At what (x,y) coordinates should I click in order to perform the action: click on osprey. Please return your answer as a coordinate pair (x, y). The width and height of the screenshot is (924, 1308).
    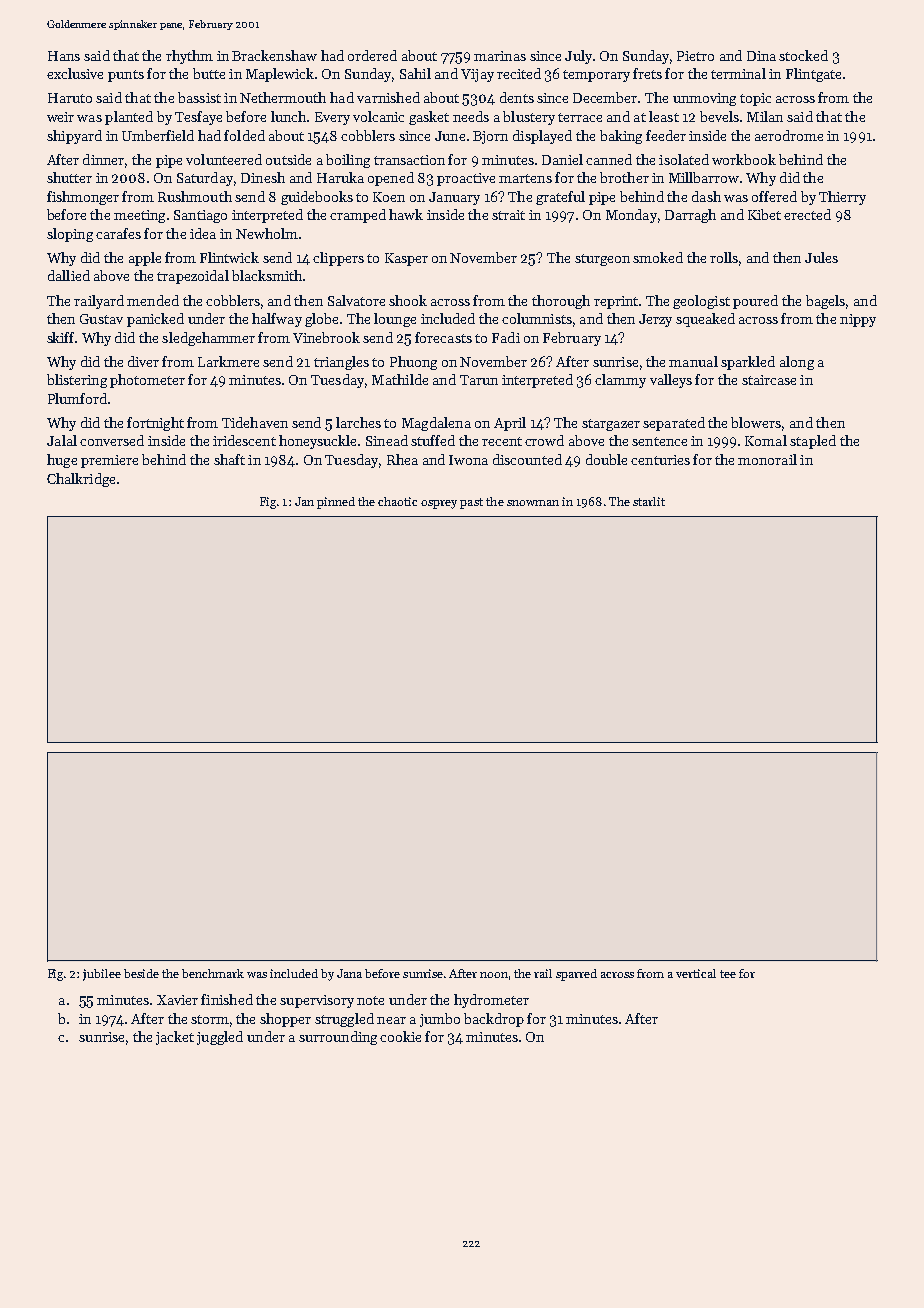
    Looking at the image, I should click on (439, 504).
